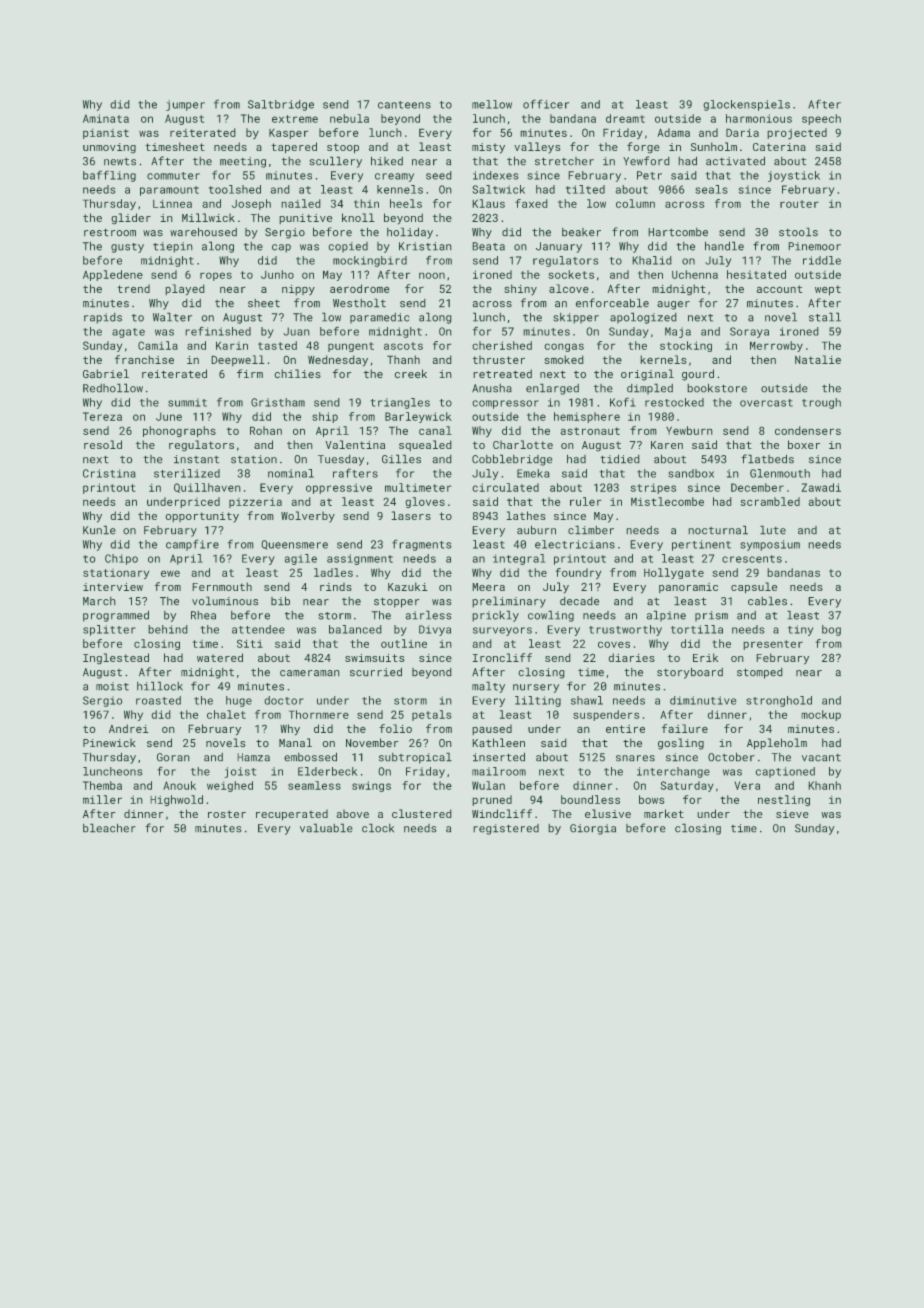 The height and width of the page is (1308, 924). What do you see at coordinates (724, 246) in the page?
I see `handle` at bounding box center [724, 246].
